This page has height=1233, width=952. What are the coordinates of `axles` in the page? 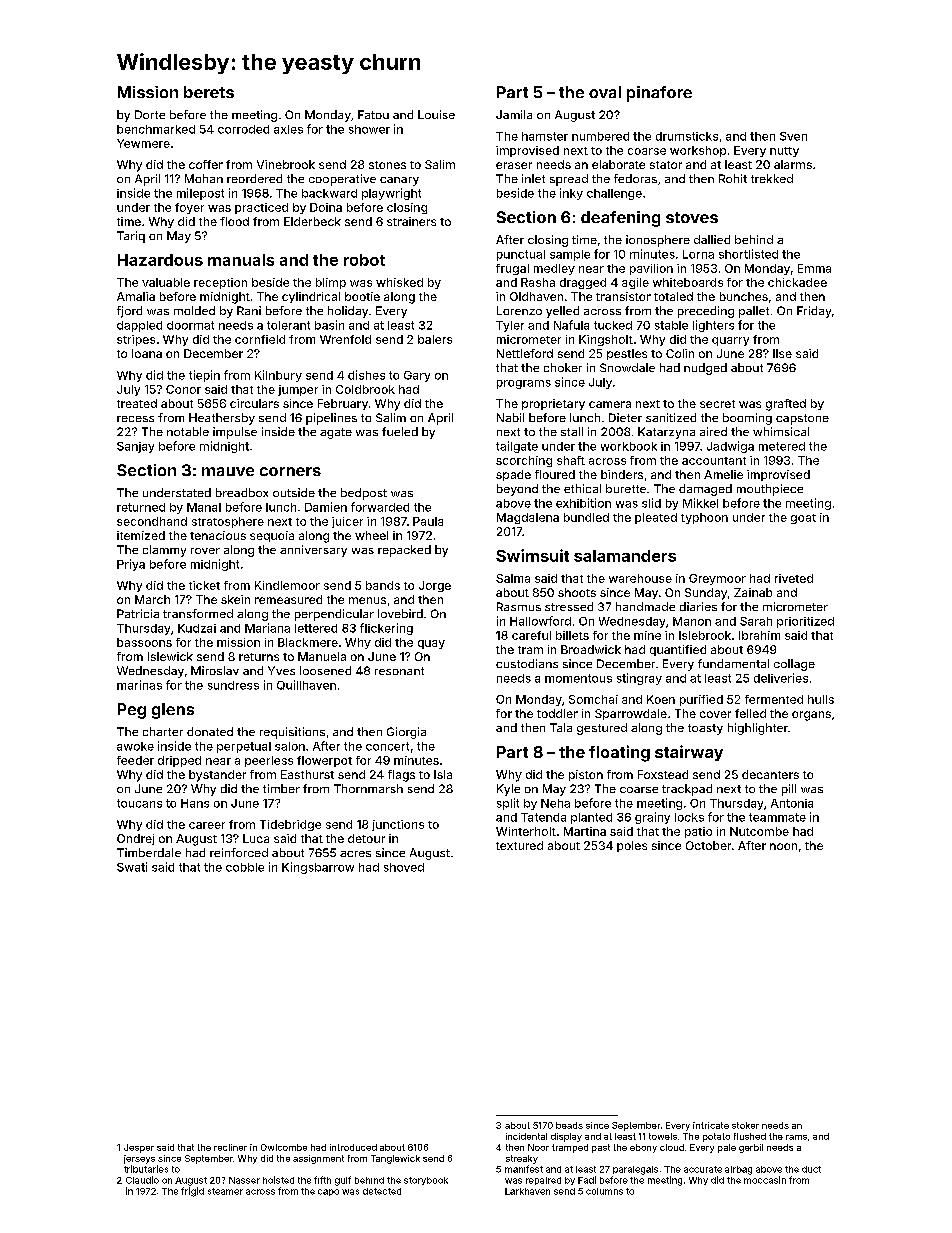 It's located at (288, 129).
